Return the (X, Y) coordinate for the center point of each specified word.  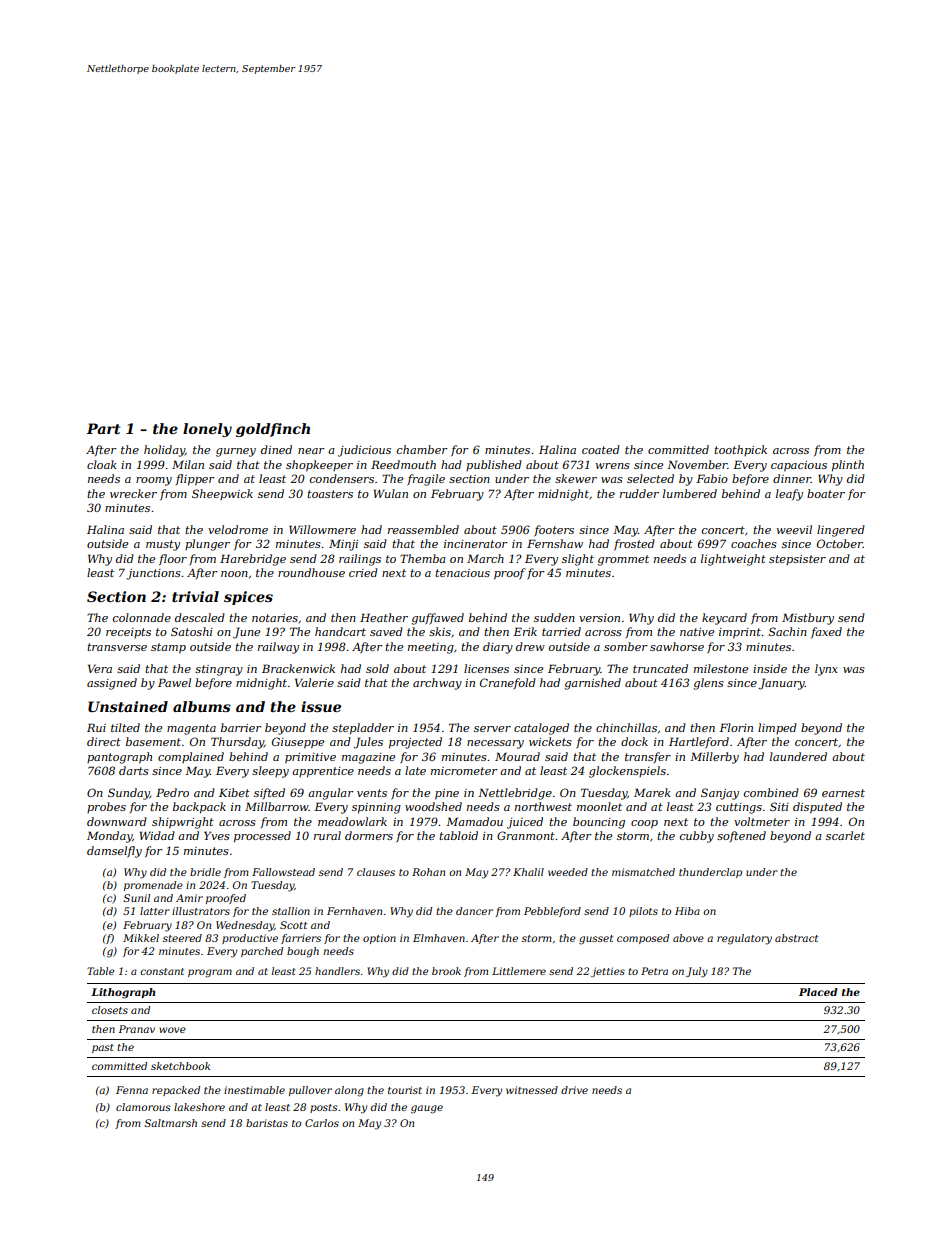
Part (103, 428)
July (697, 972)
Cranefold (508, 683)
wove (172, 1030)
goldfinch (273, 430)
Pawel (174, 682)
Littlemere (519, 971)
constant (162, 971)
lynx (826, 670)
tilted (125, 727)
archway (437, 684)
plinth (848, 466)
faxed (826, 632)
